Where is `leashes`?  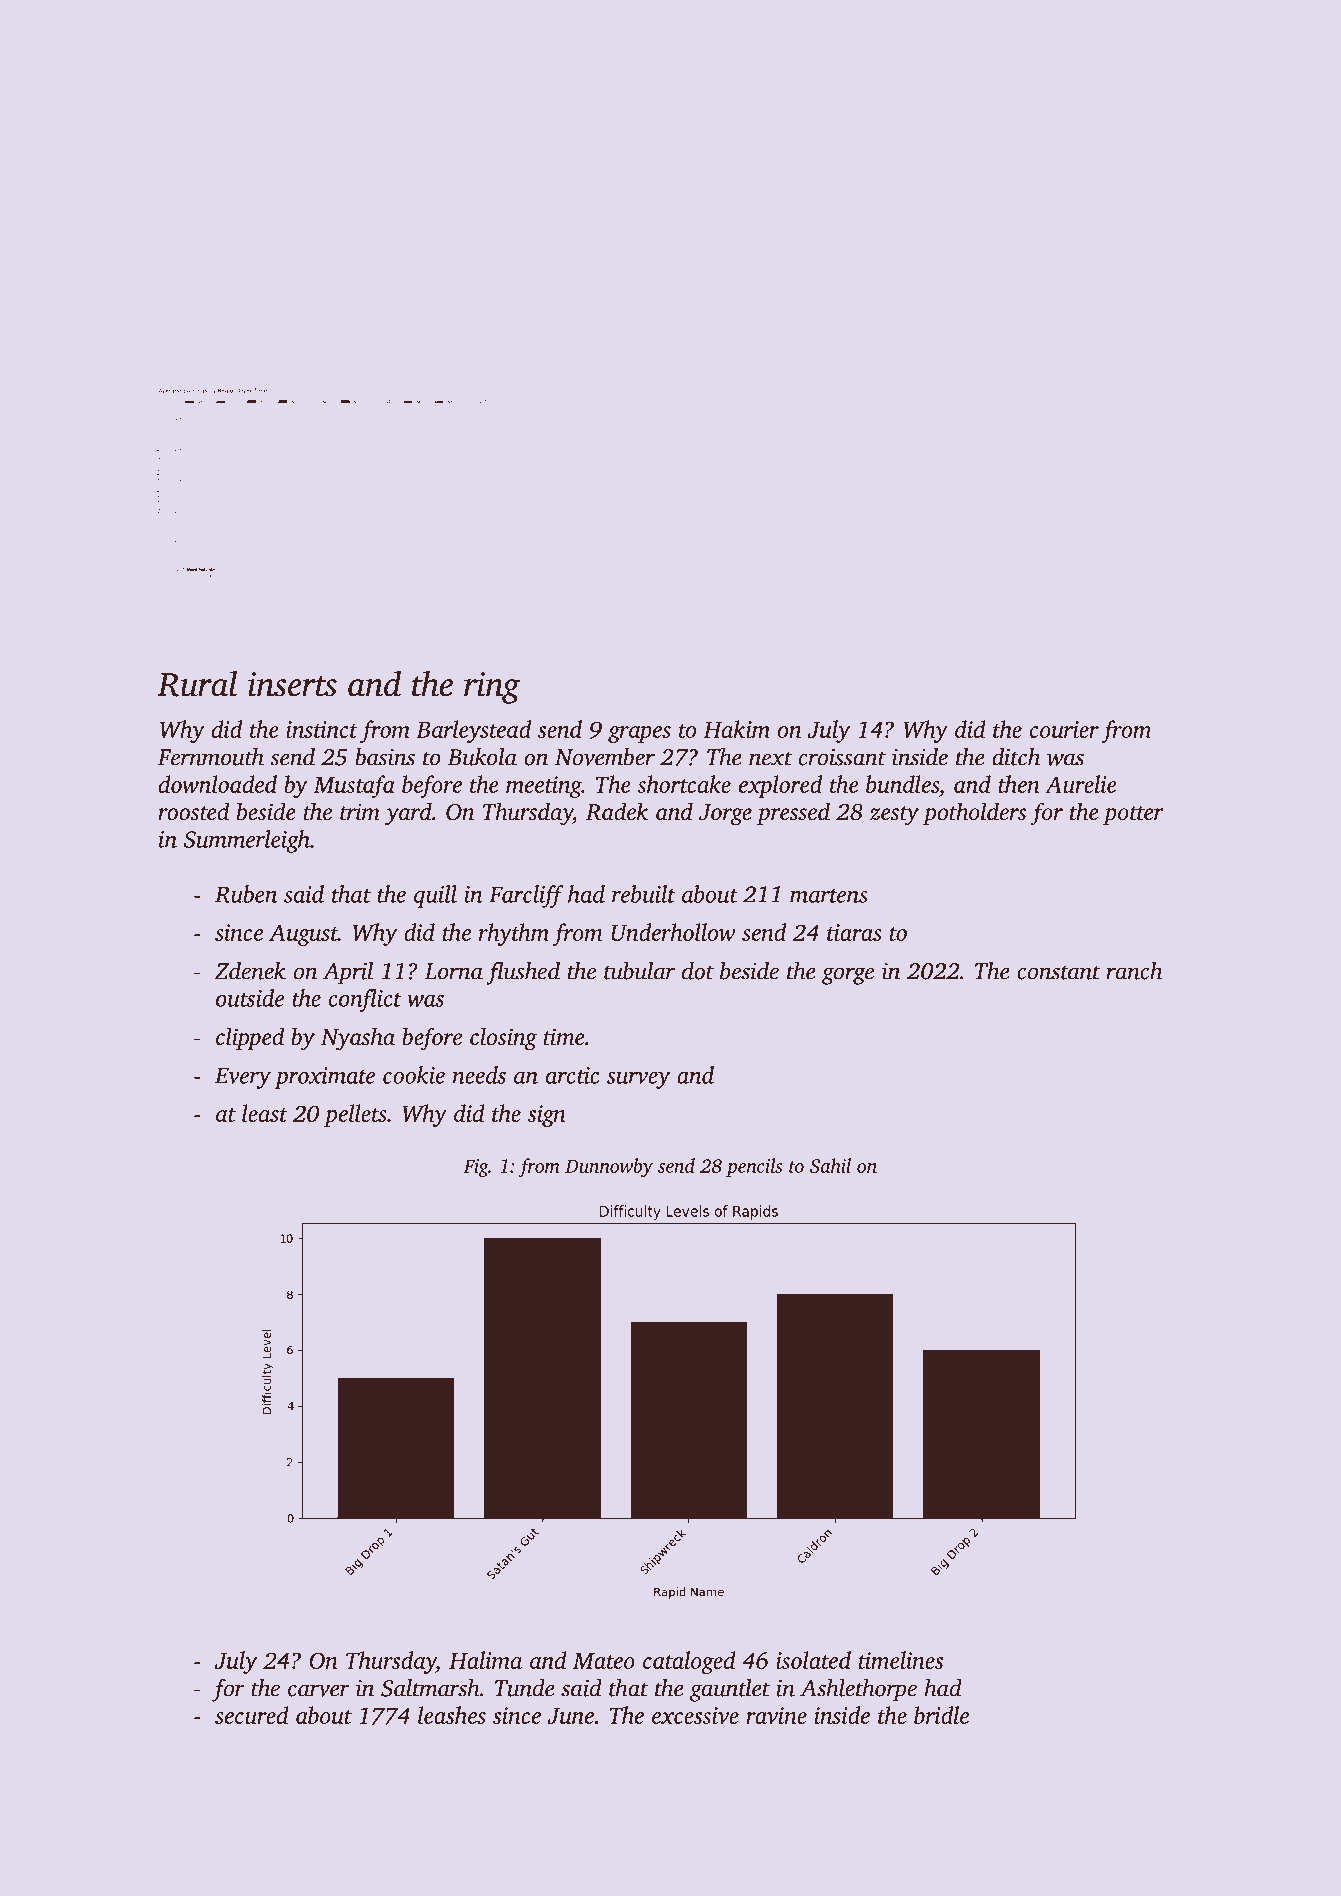 leashes is located at coordinates (452, 1715).
